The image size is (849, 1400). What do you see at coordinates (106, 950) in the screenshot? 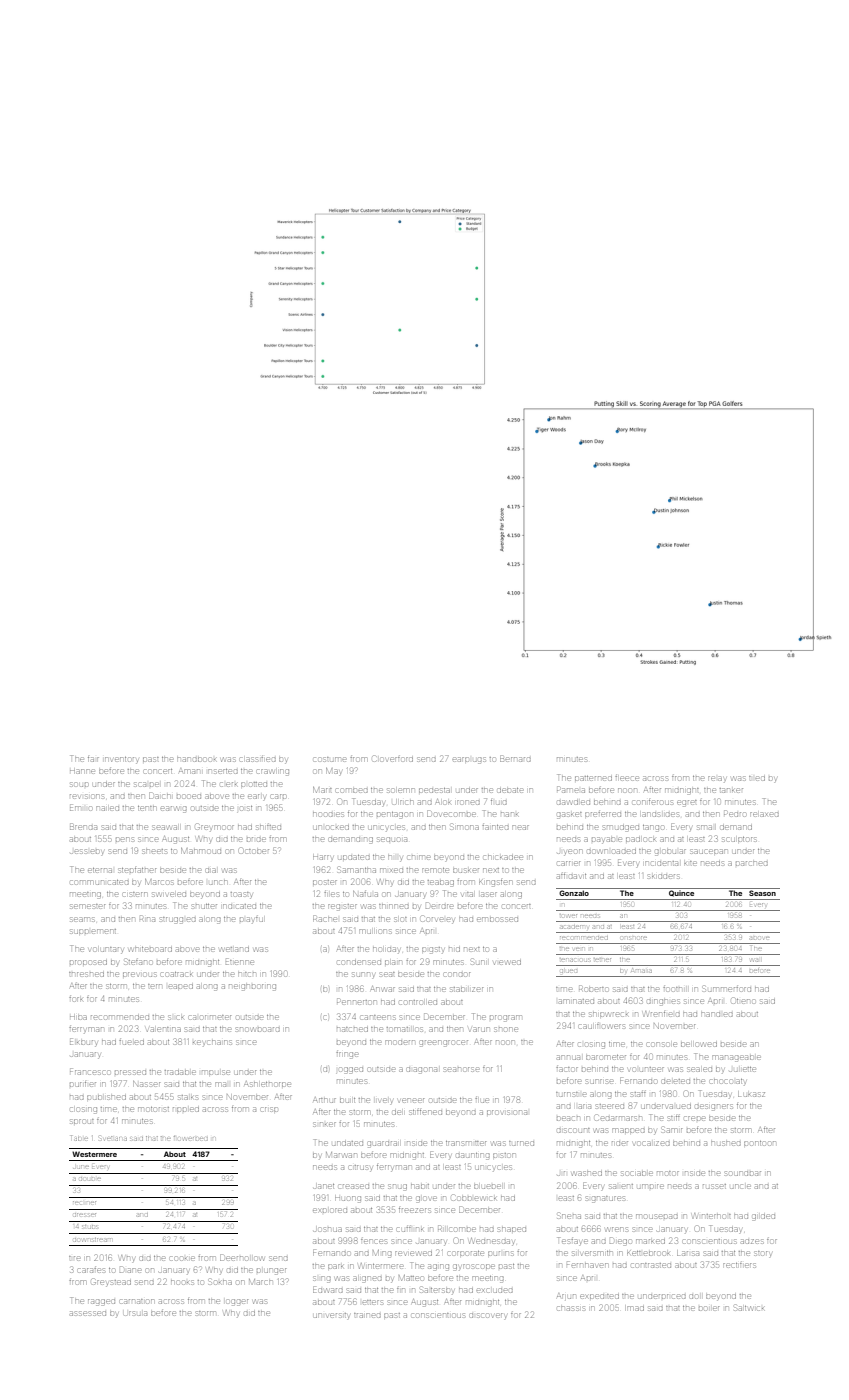
I see `voluntary` at bounding box center [106, 950].
